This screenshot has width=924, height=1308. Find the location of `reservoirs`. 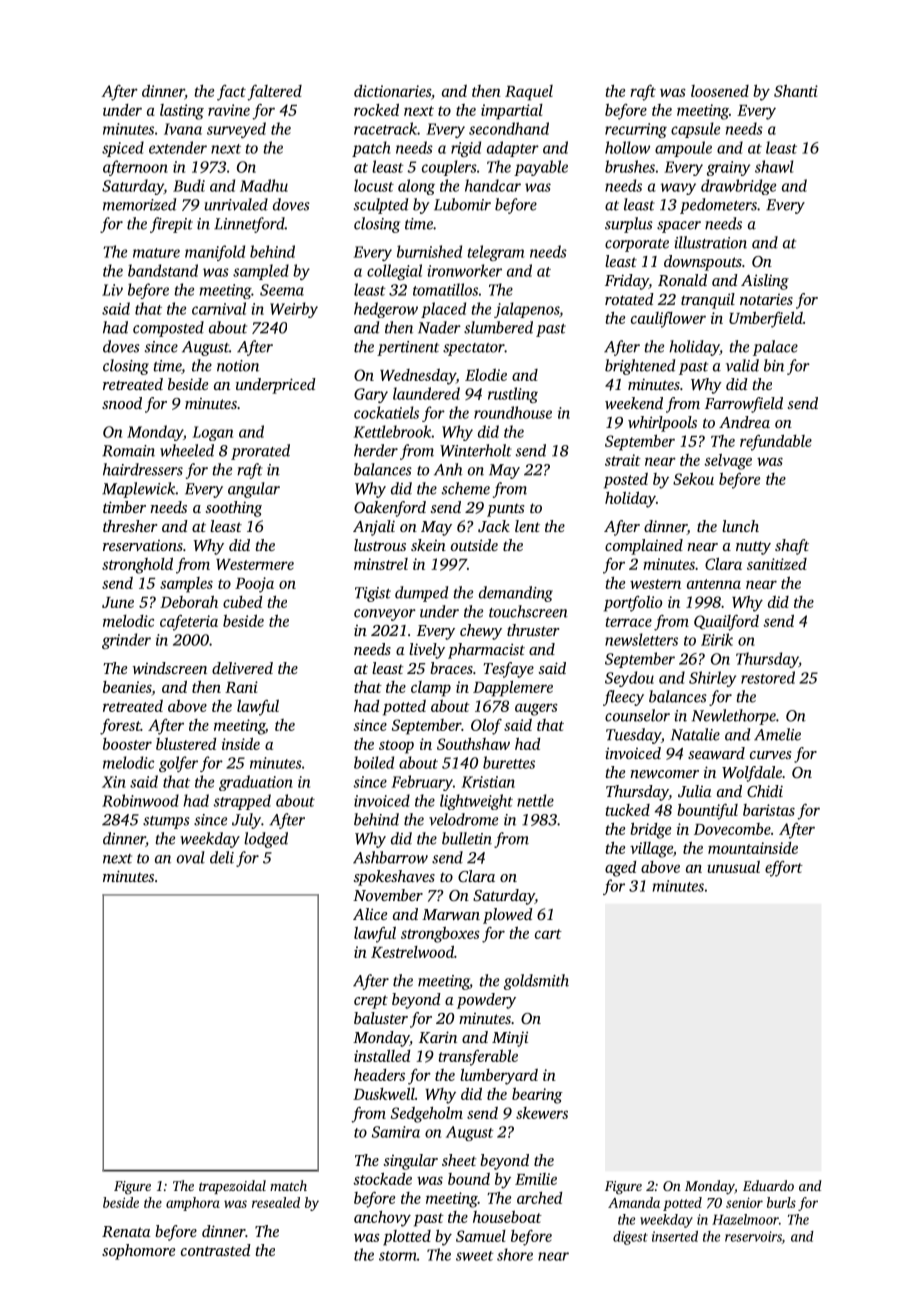

reservoirs is located at coordinates (753, 1237).
